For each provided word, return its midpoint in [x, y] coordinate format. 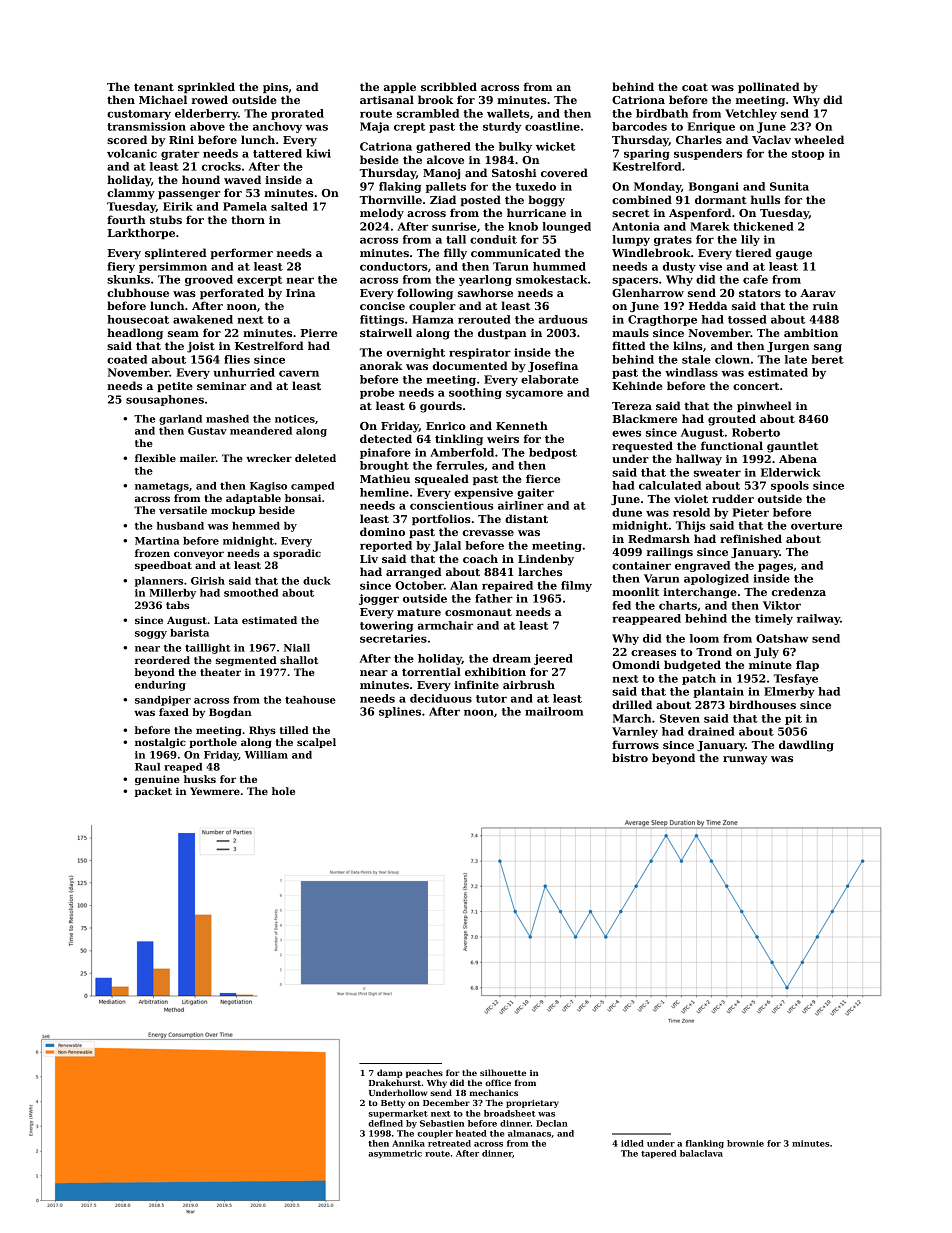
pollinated [769, 87]
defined [385, 1123]
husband [180, 526]
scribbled [449, 86]
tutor [491, 699]
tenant [154, 87]
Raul [147, 767]
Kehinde [638, 385]
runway [745, 760]
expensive [483, 493]
